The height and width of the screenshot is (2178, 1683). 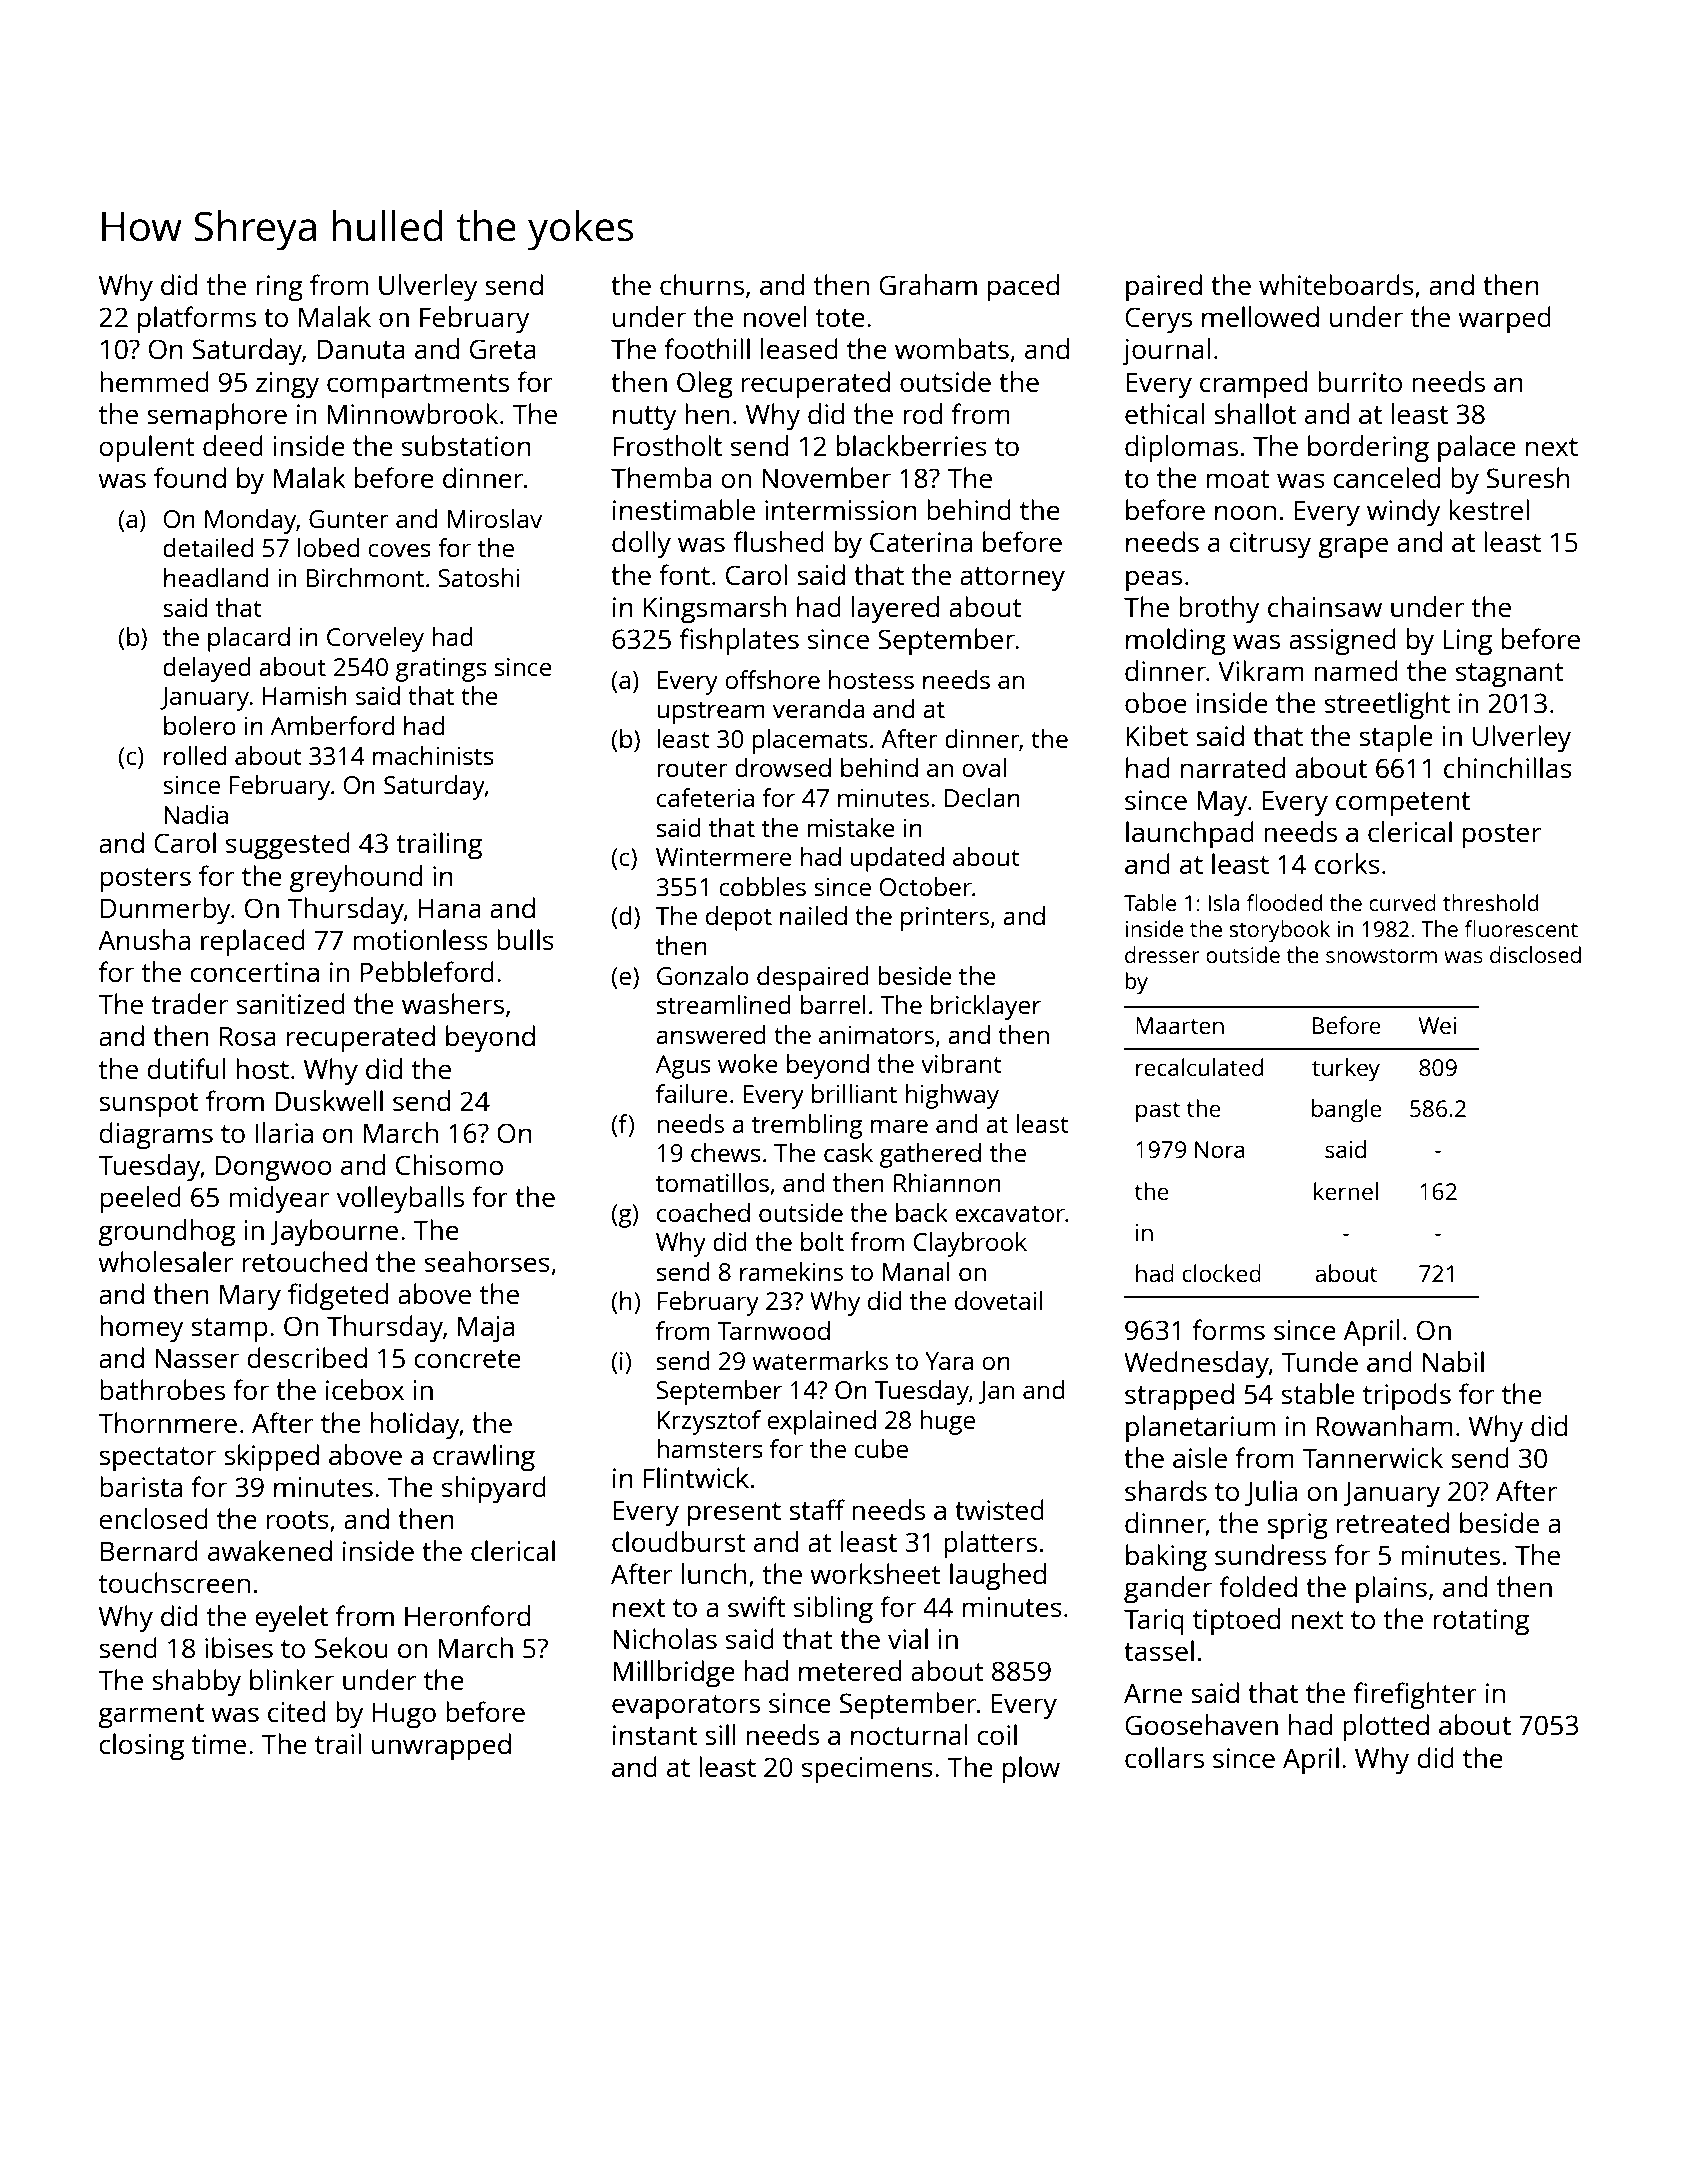 I want to click on Tarnwood, so click(x=773, y=1330).
